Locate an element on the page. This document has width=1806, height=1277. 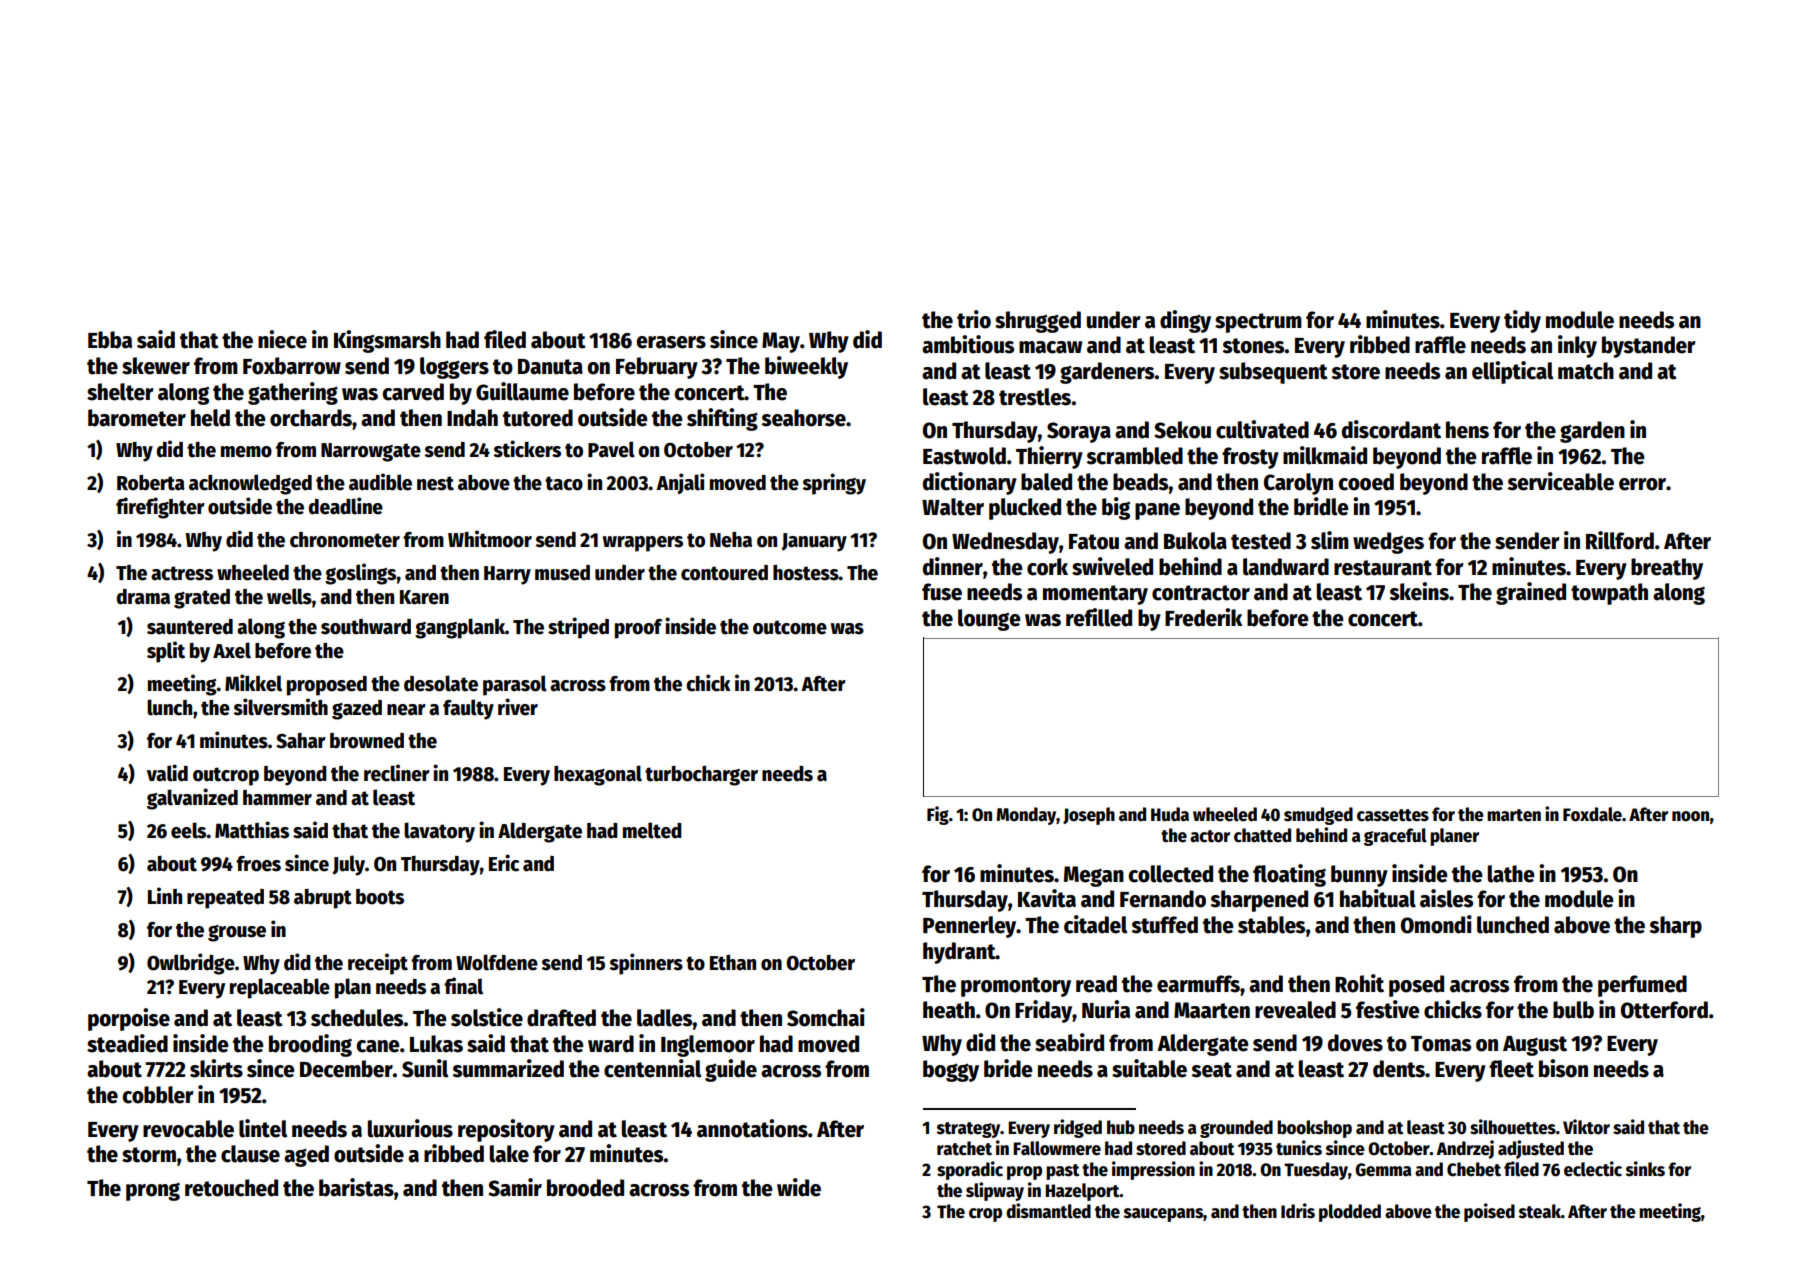
lintel is located at coordinates (263, 1128).
